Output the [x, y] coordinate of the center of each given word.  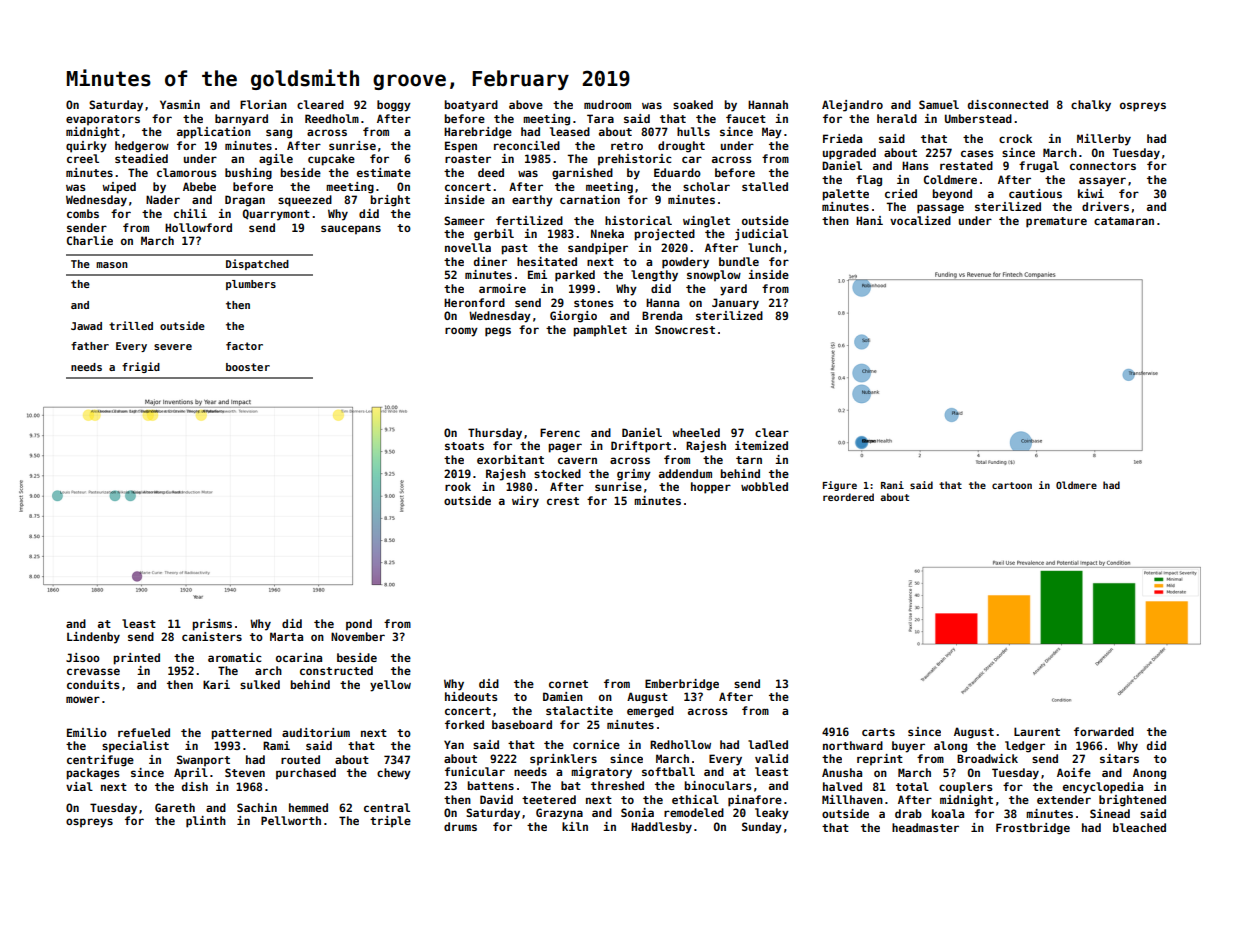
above [526, 104]
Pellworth [291, 820]
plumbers [251, 285]
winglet [706, 222]
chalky [1091, 106]
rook [458, 486]
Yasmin [180, 104]
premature [1056, 222]
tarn [749, 460]
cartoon [1012, 485]
